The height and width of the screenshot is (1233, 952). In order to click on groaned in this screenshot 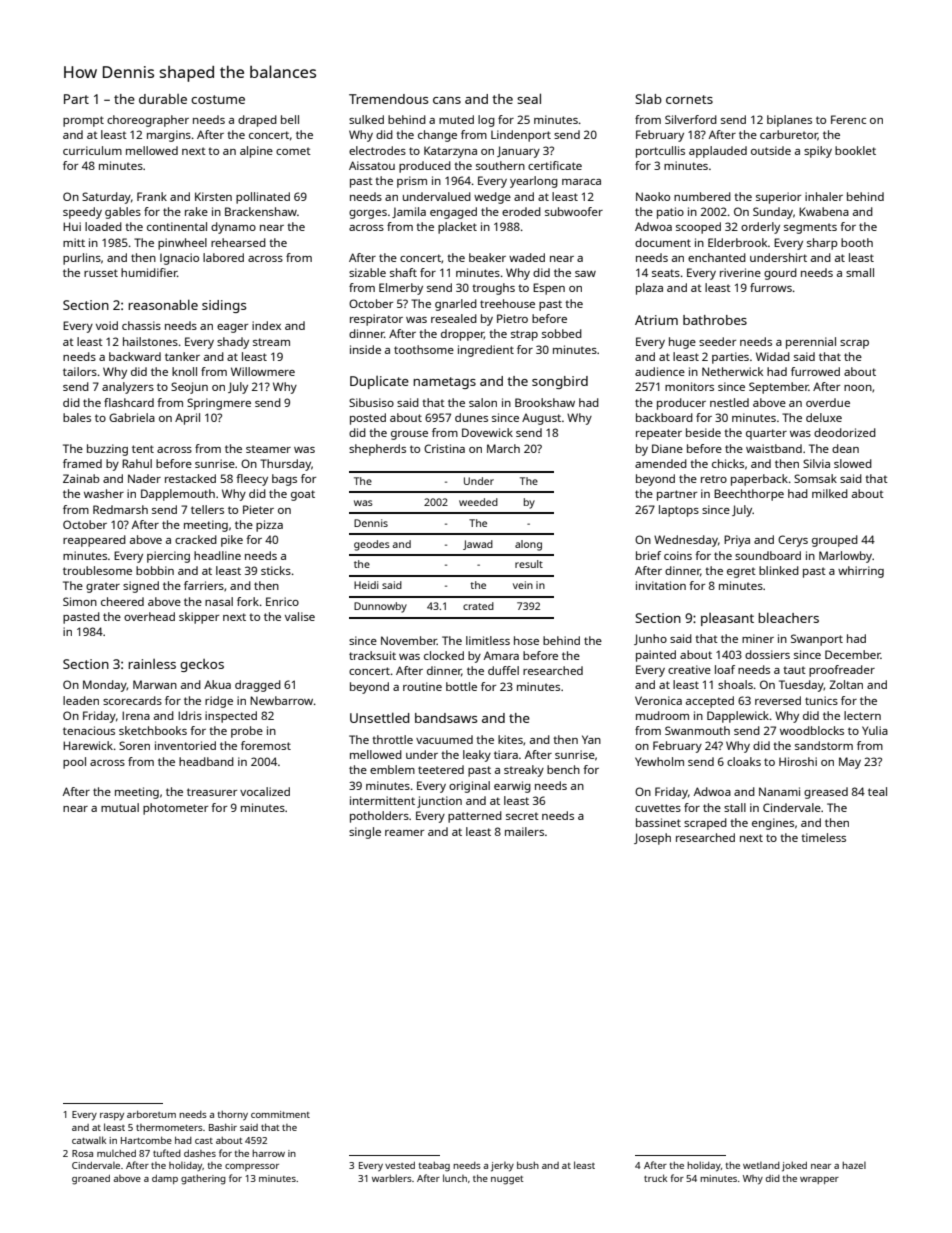, I will do `click(91, 1180)`.
